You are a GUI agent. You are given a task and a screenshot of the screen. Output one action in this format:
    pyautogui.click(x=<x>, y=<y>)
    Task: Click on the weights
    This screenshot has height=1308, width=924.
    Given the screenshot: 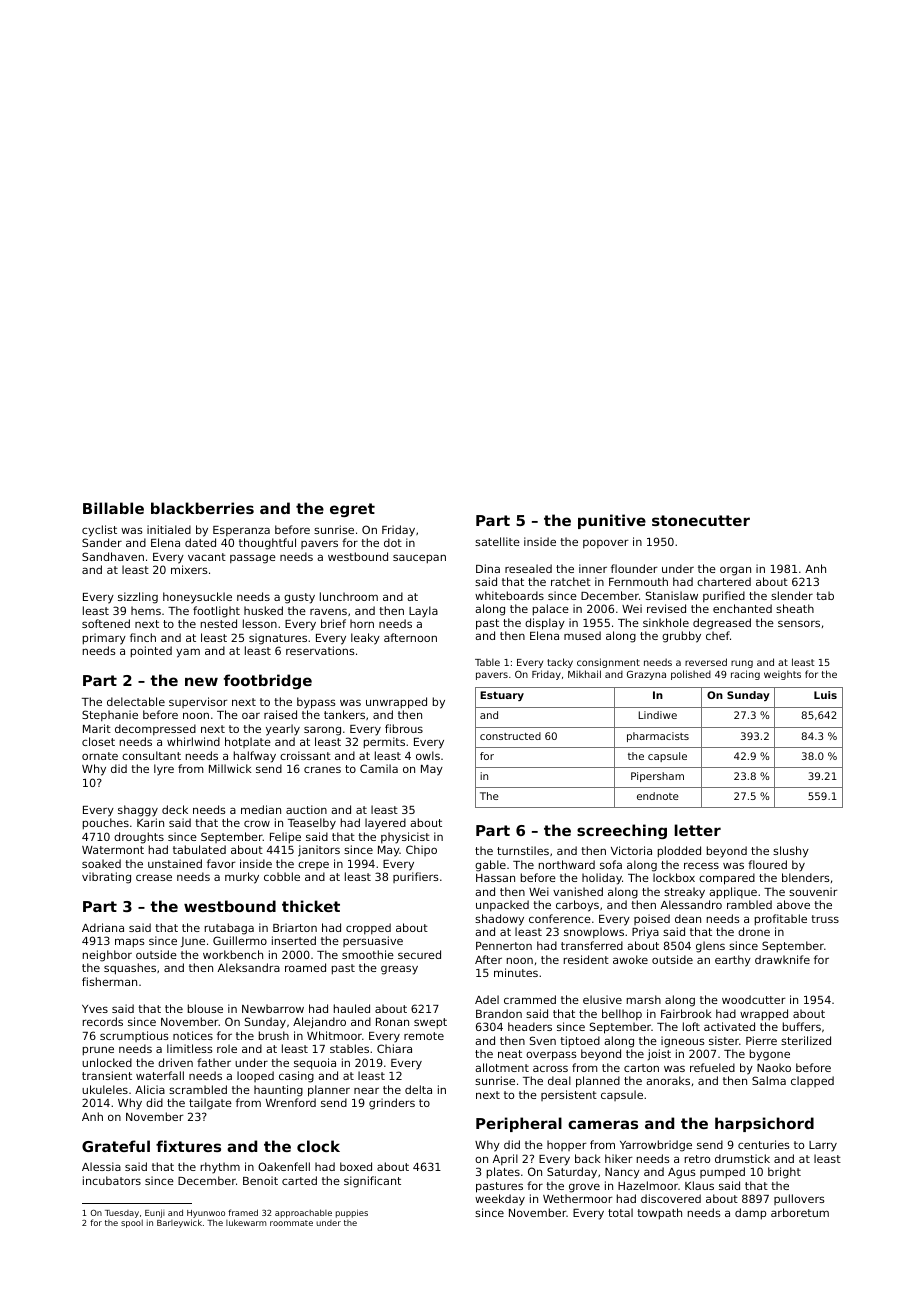 What is the action you would take?
    pyautogui.click(x=782, y=675)
